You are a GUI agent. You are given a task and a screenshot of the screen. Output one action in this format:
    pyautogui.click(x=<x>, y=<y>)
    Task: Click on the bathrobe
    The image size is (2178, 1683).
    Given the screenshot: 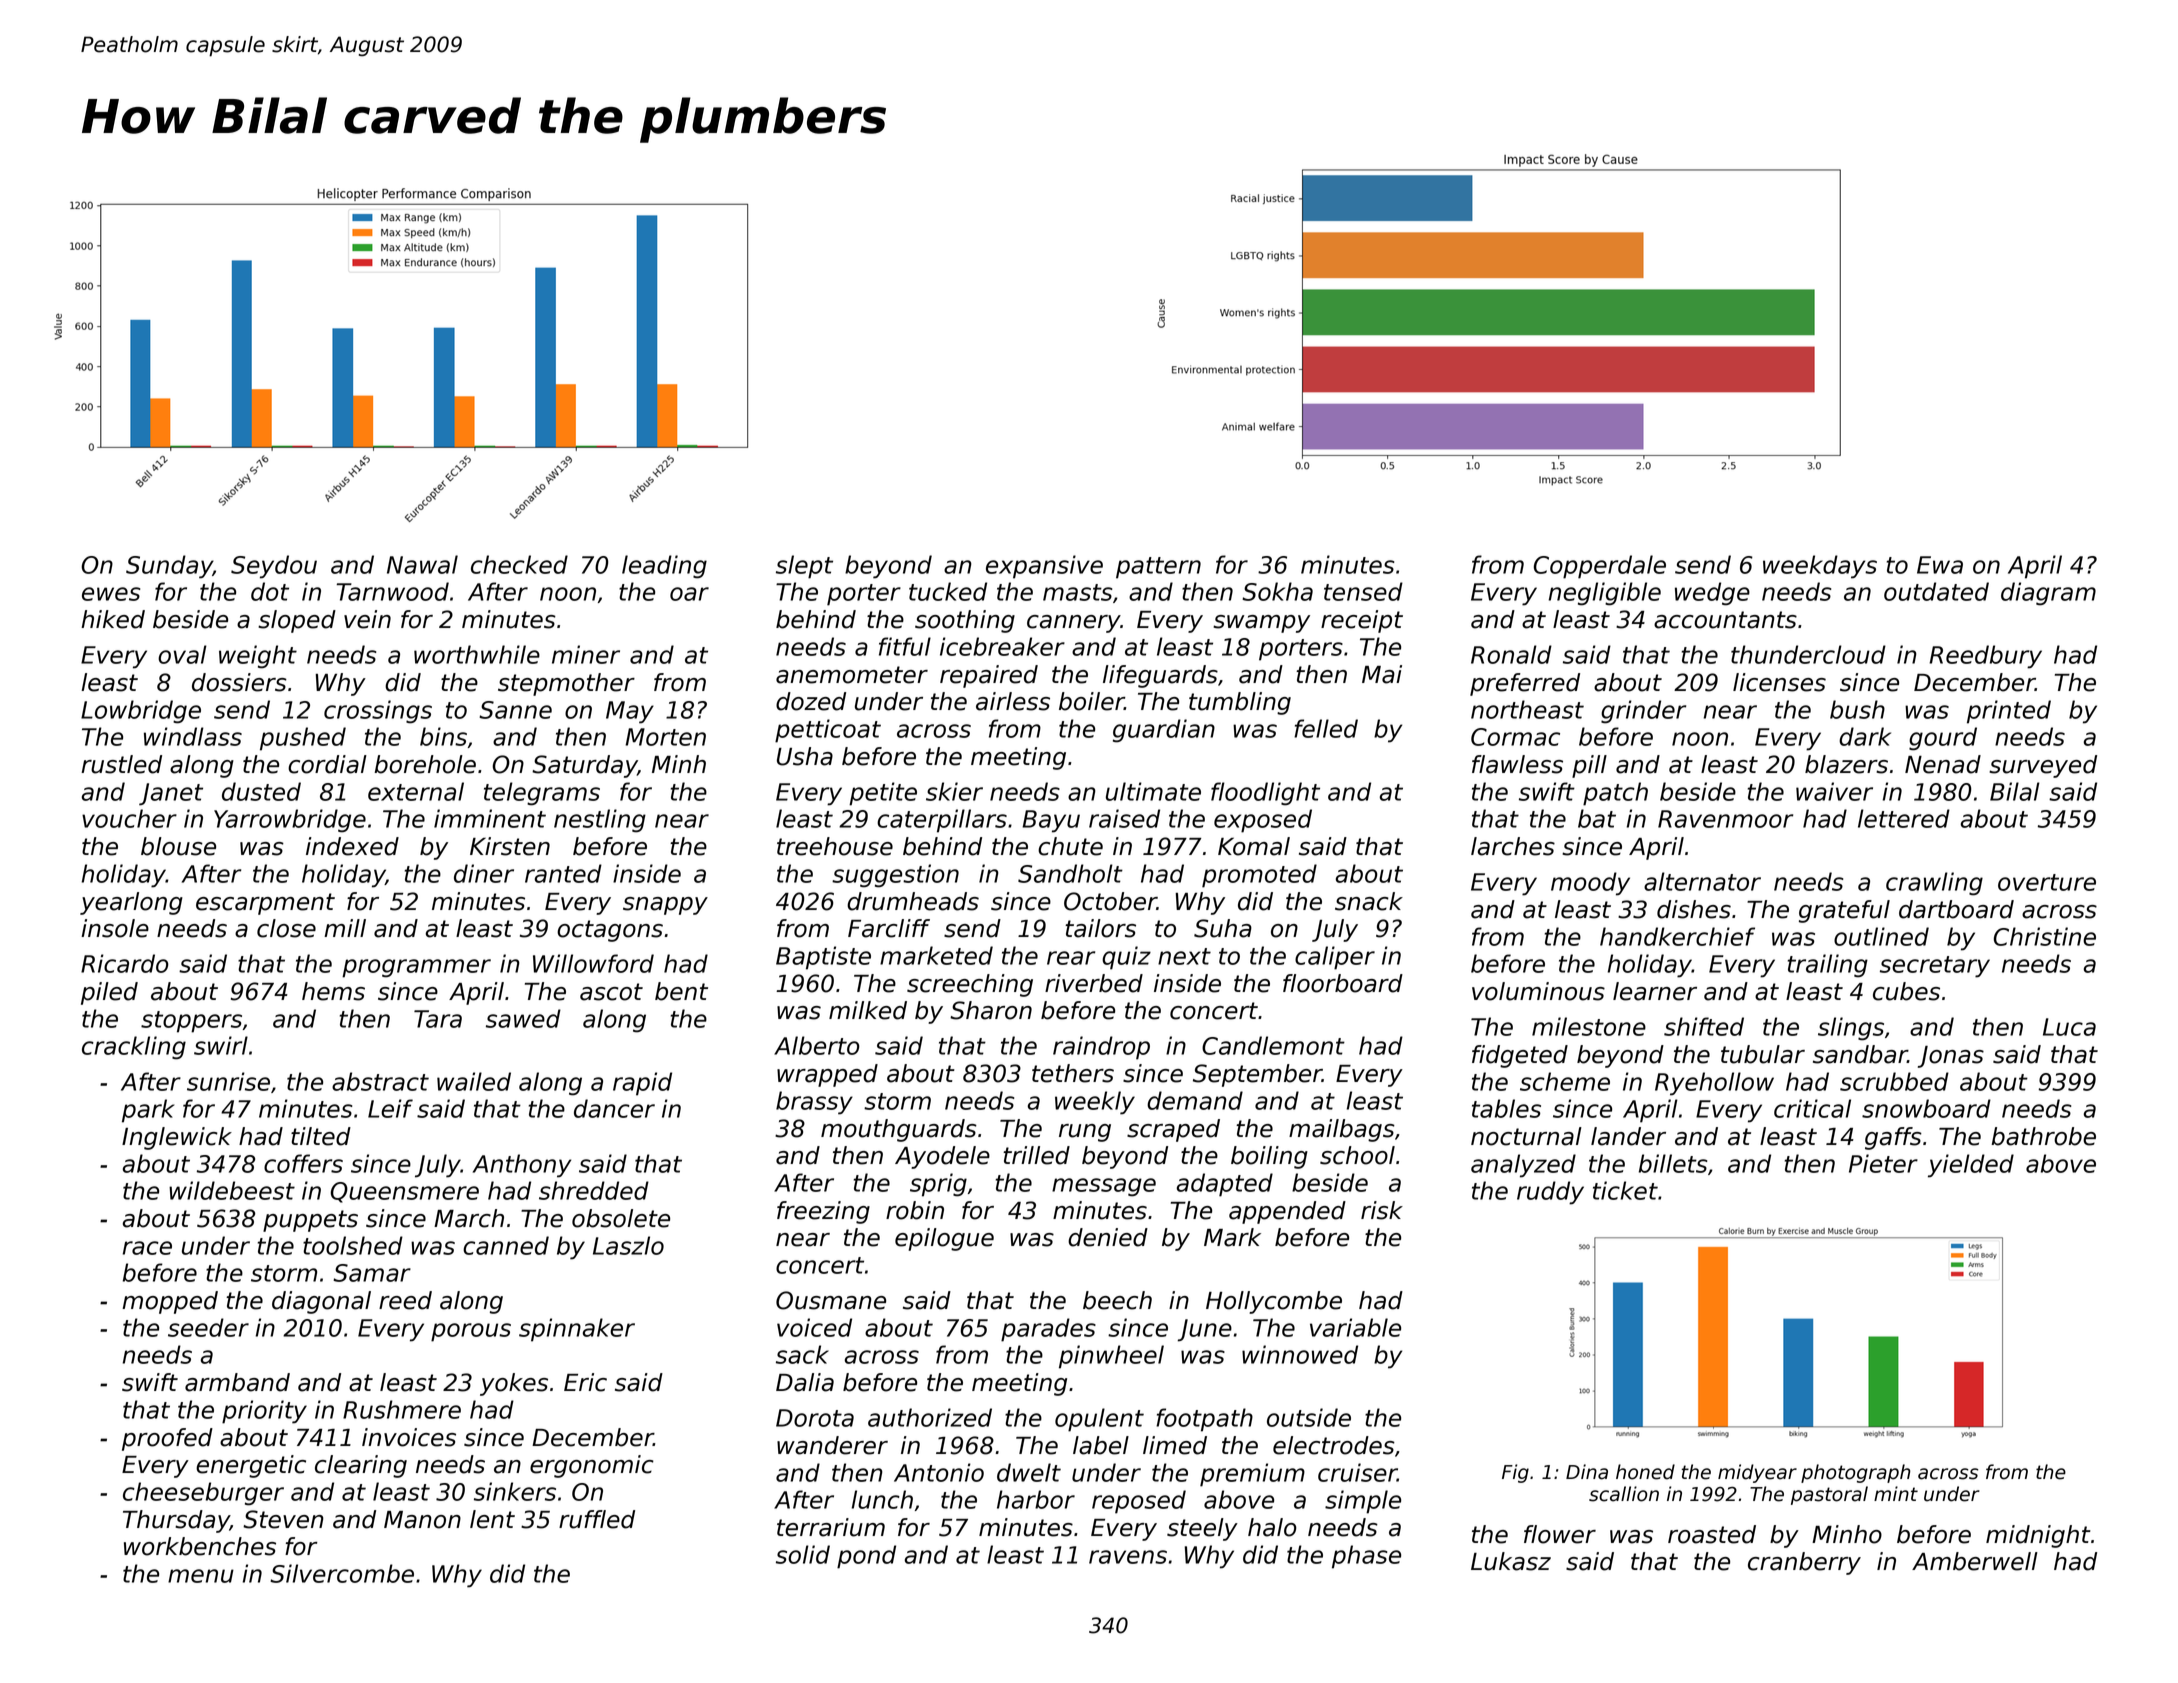 What is the action you would take?
    pyautogui.click(x=2043, y=1136)
